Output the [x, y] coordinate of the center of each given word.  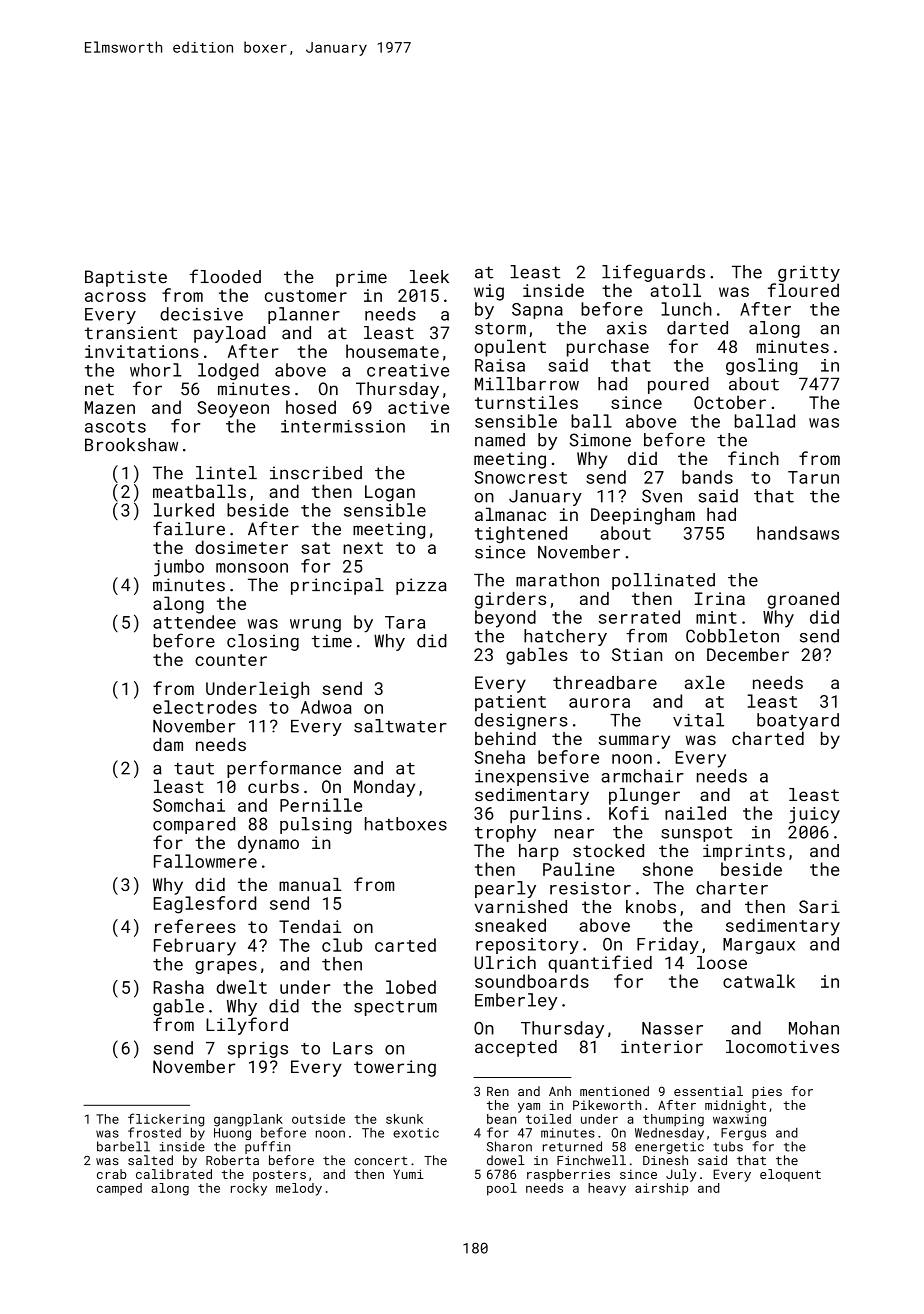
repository [527, 946]
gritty [809, 273]
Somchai [189, 805]
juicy [814, 815]
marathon [557, 580]
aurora [599, 703]
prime [361, 278]
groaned [803, 600]
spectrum [395, 1008]
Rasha [178, 987]
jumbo [179, 568]
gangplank [248, 1120]
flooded [225, 276]
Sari [819, 906]
